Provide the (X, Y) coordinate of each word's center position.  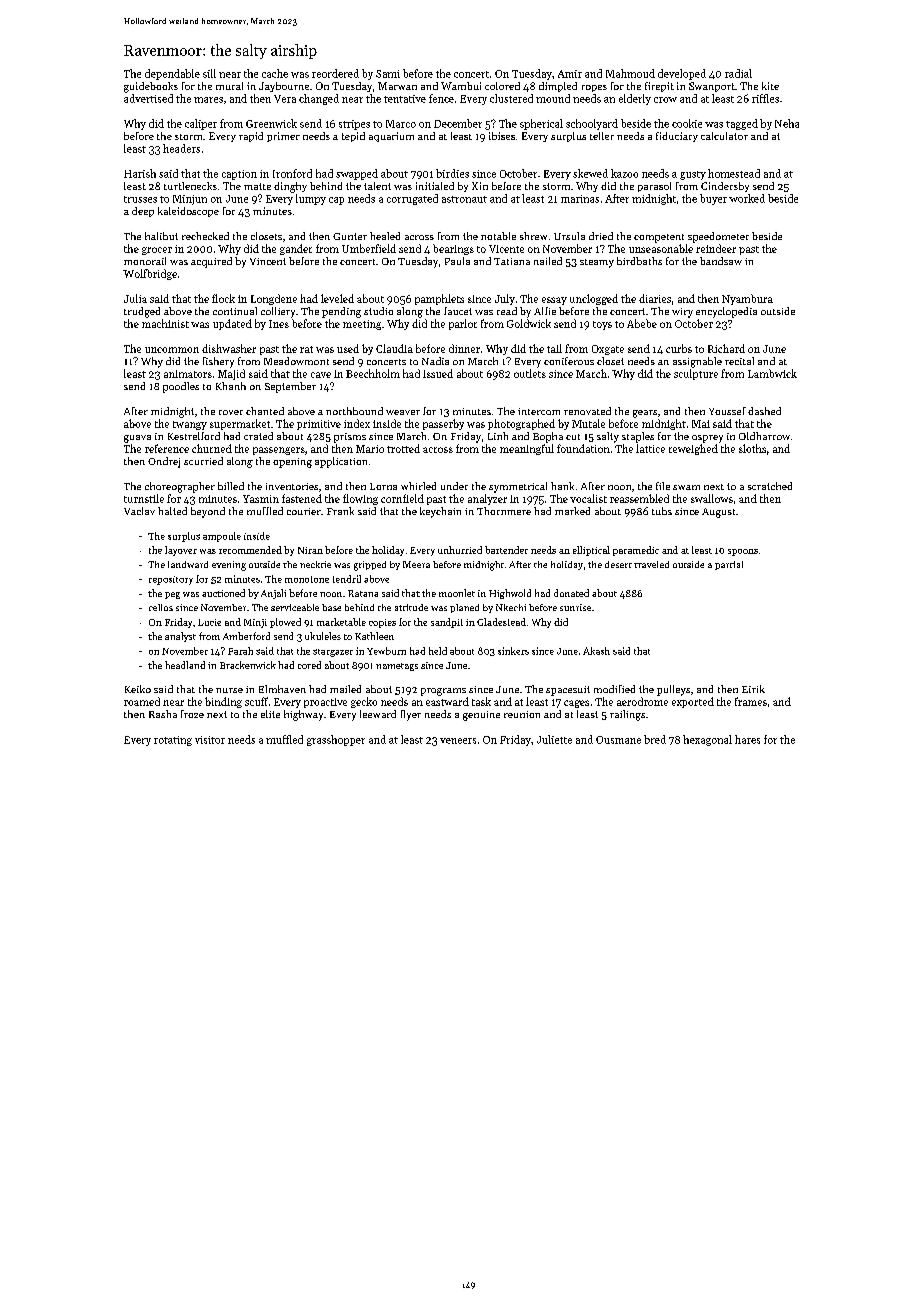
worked (747, 198)
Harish (140, 173)
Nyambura (747, 299)
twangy (190, 425)
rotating (173, 741)
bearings (453, 249)
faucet (458, 311)
